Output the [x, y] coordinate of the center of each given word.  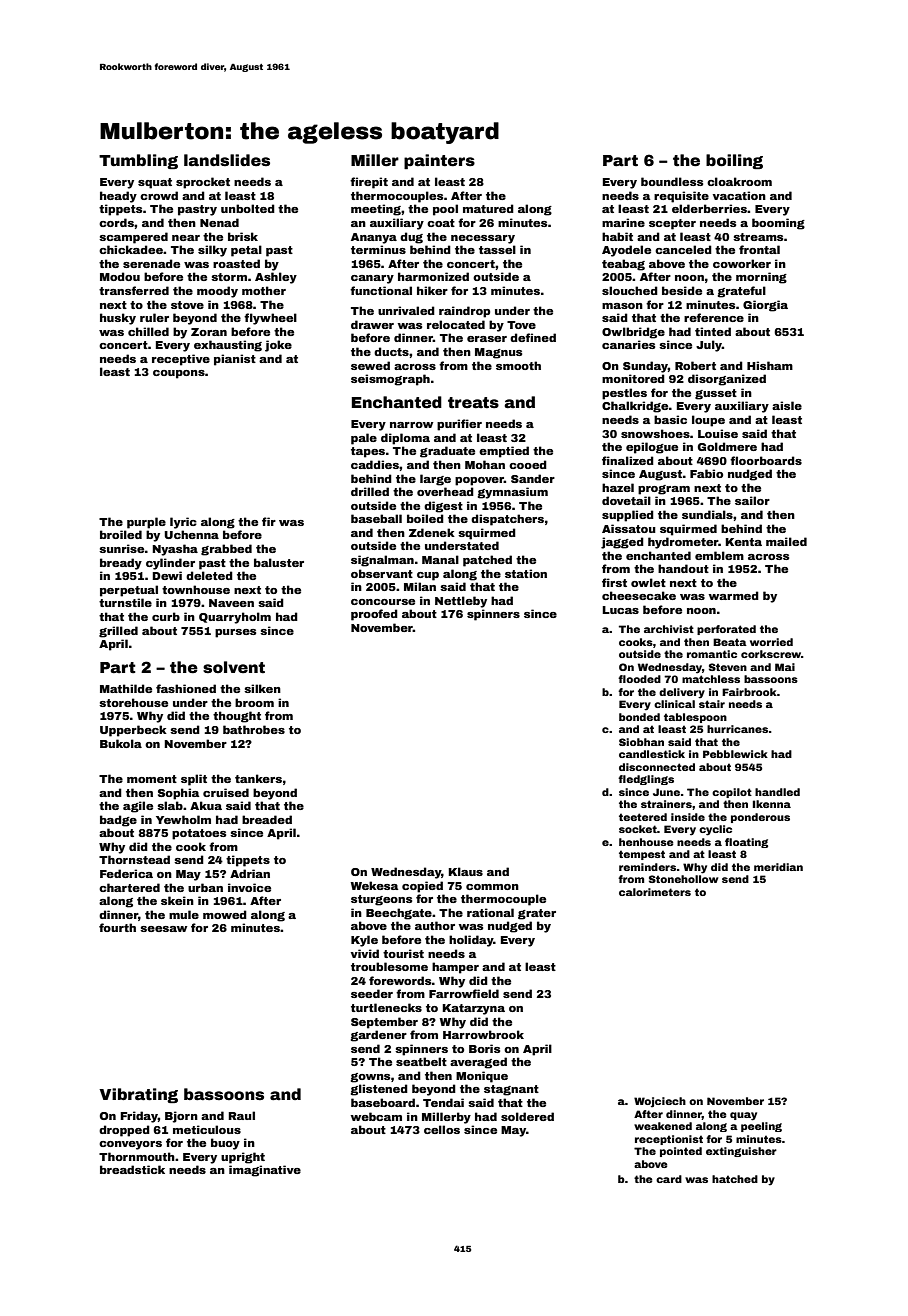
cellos [442, 1129]
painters [439, 161]
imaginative [265, 1171]
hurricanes [738, 729]
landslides [227, 160]
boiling [734, 161]
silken [262, 688]
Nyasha [175, 550]
